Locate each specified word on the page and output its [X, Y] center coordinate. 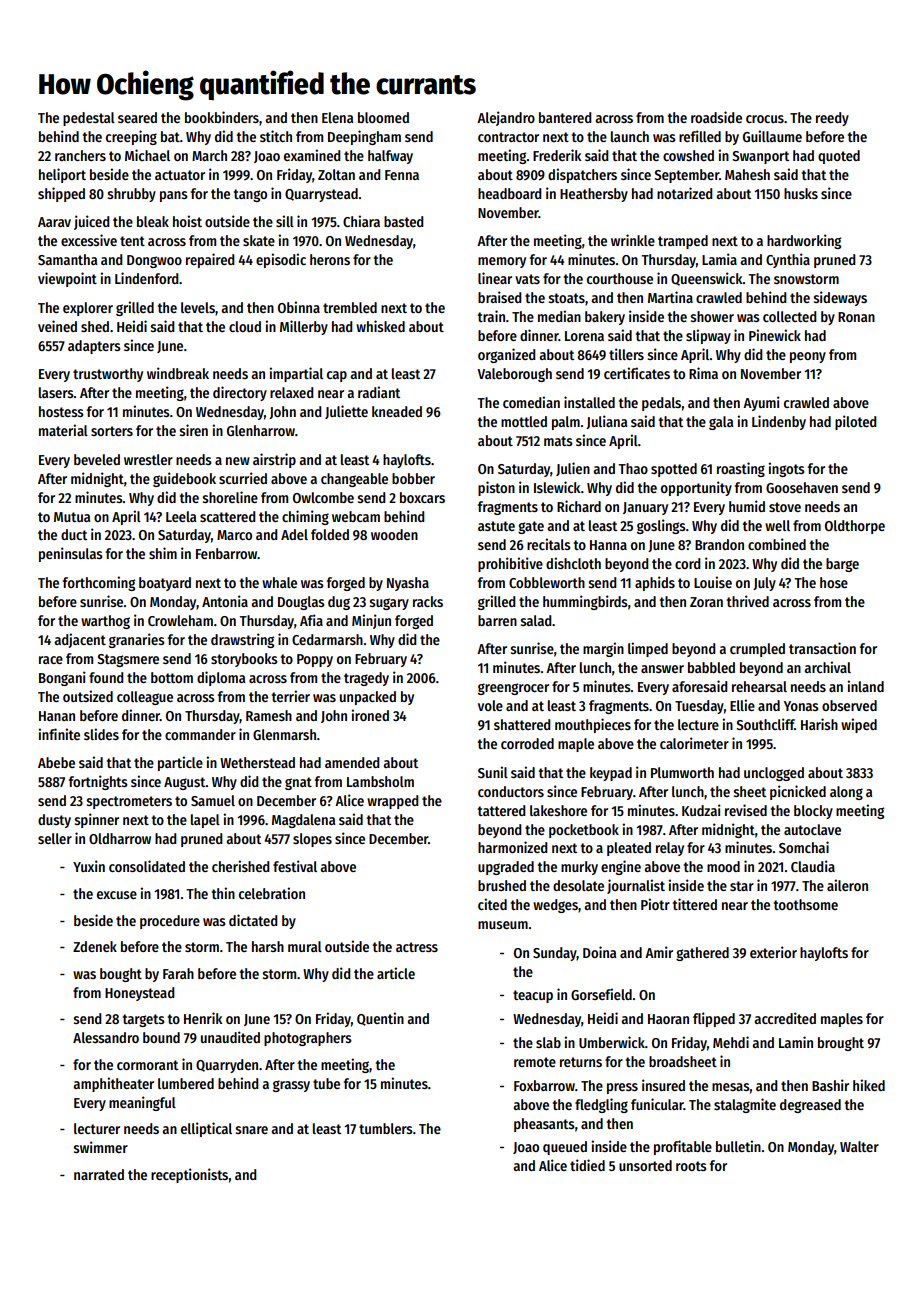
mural [305, 946]
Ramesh [269, 715]
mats [558, 441]
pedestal [89, 119]
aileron [847, 885]
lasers [56, 392]
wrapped [393, 802]
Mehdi [731, 1042]
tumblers [386, 1128]
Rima [703, 373]
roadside [716, 117]
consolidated [147, 866]
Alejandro [506, 118]
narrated [99, 1174]
